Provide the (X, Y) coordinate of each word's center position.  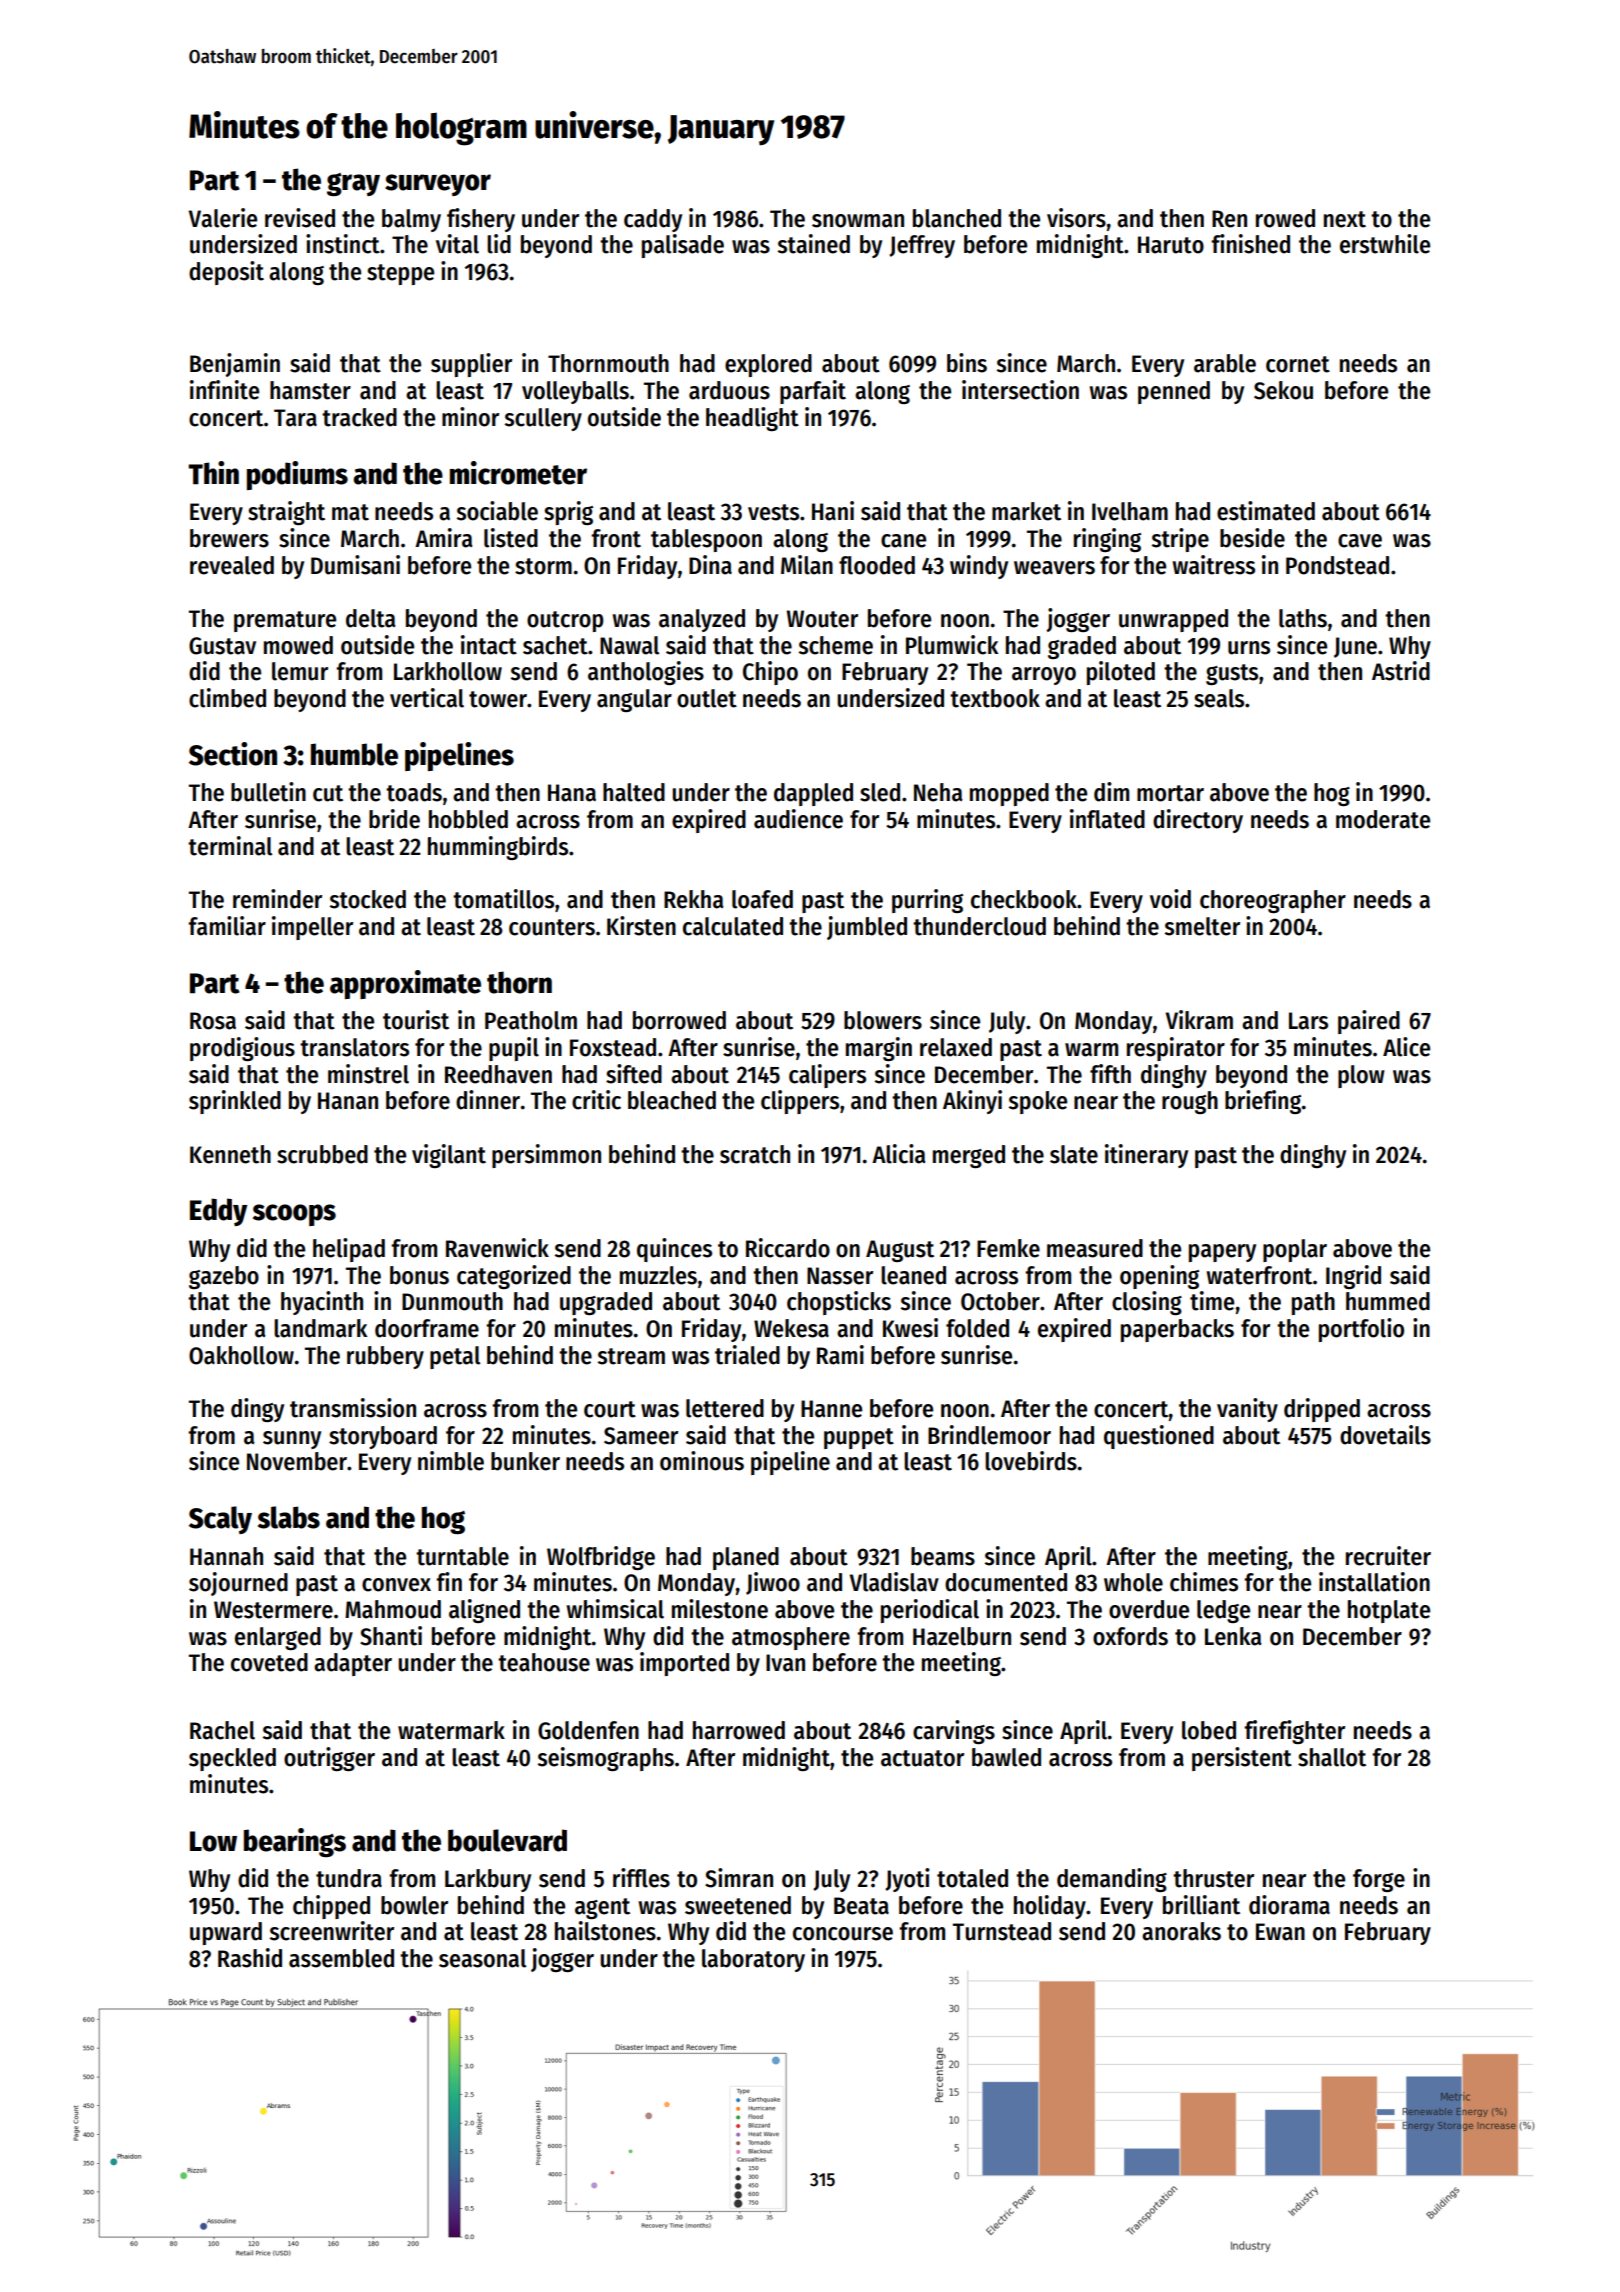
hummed (1388, 1301)
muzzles (658, 1275)
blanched (957, 218)
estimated (1266, 511)
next (1345, 219)
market (1026, 511)
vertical (427, 698)
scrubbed (322, 1154)
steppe (400, 274)
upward (226, 1933)
